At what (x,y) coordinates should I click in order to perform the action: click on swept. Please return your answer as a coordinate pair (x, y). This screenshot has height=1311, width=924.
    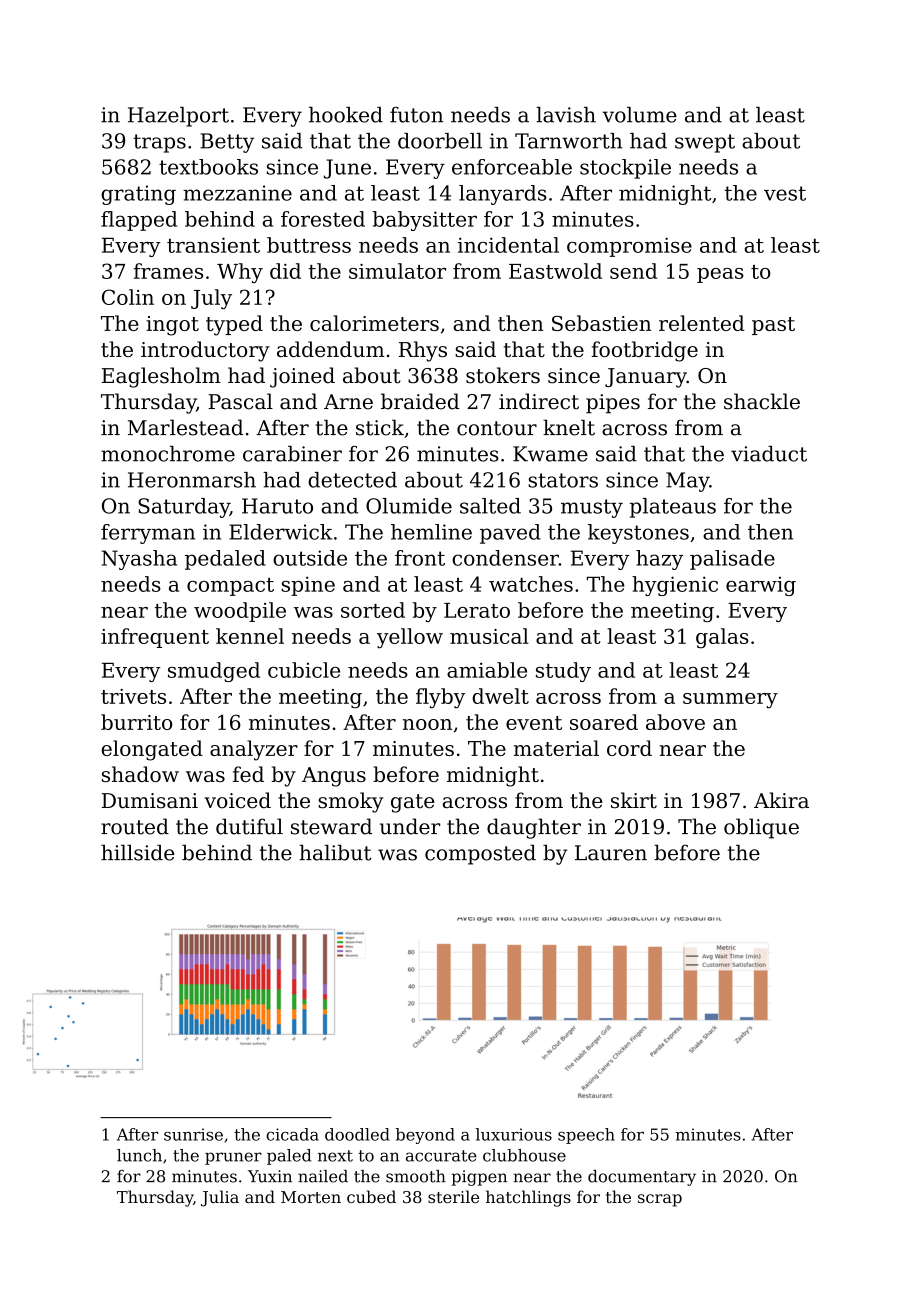
    Looking at the image, I should click on (705, 143).
